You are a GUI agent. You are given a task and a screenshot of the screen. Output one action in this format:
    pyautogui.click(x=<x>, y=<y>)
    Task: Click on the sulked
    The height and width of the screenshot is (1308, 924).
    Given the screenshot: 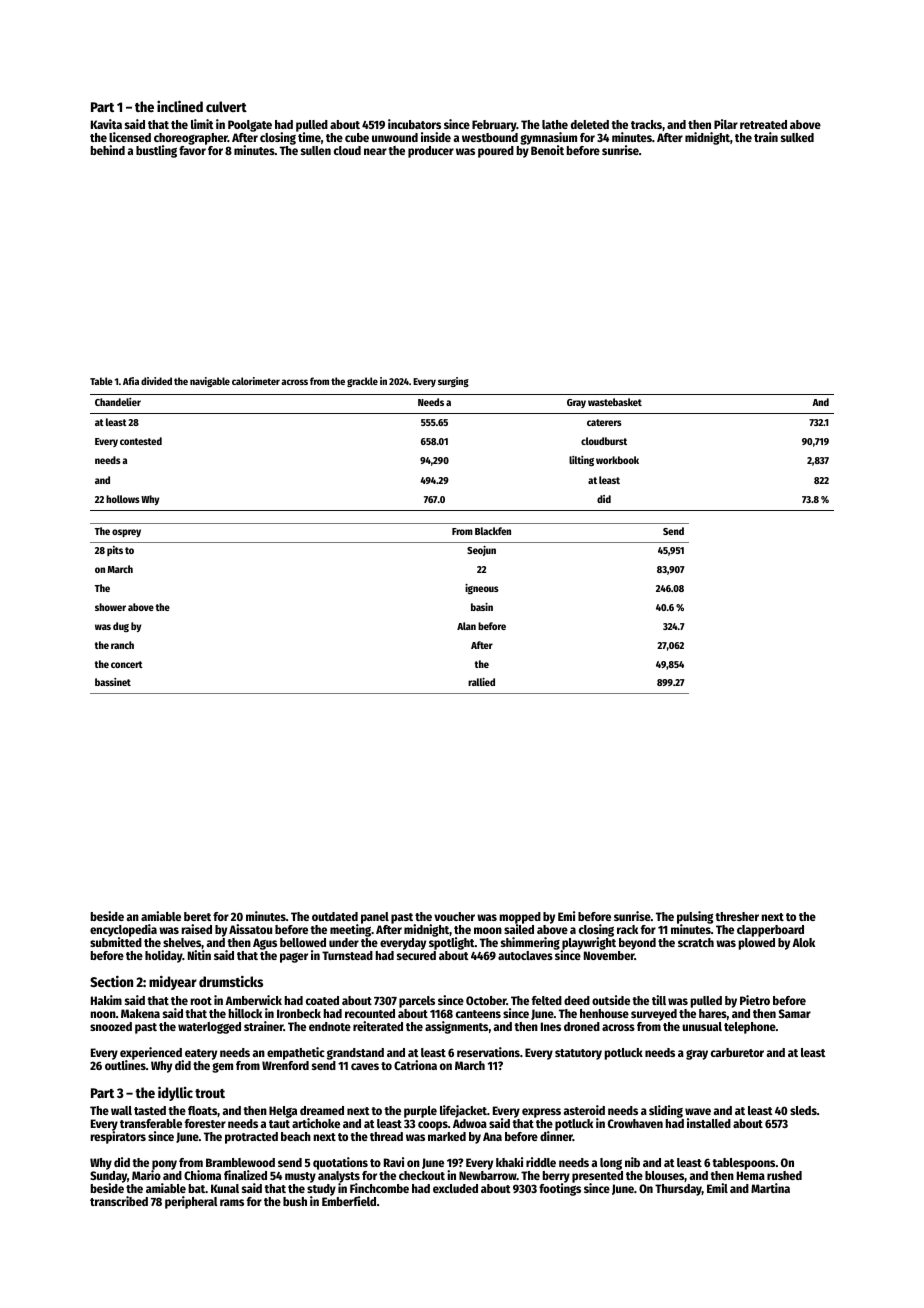 What is the action you would take?
    pyautogui.click(x=797, y=137)
